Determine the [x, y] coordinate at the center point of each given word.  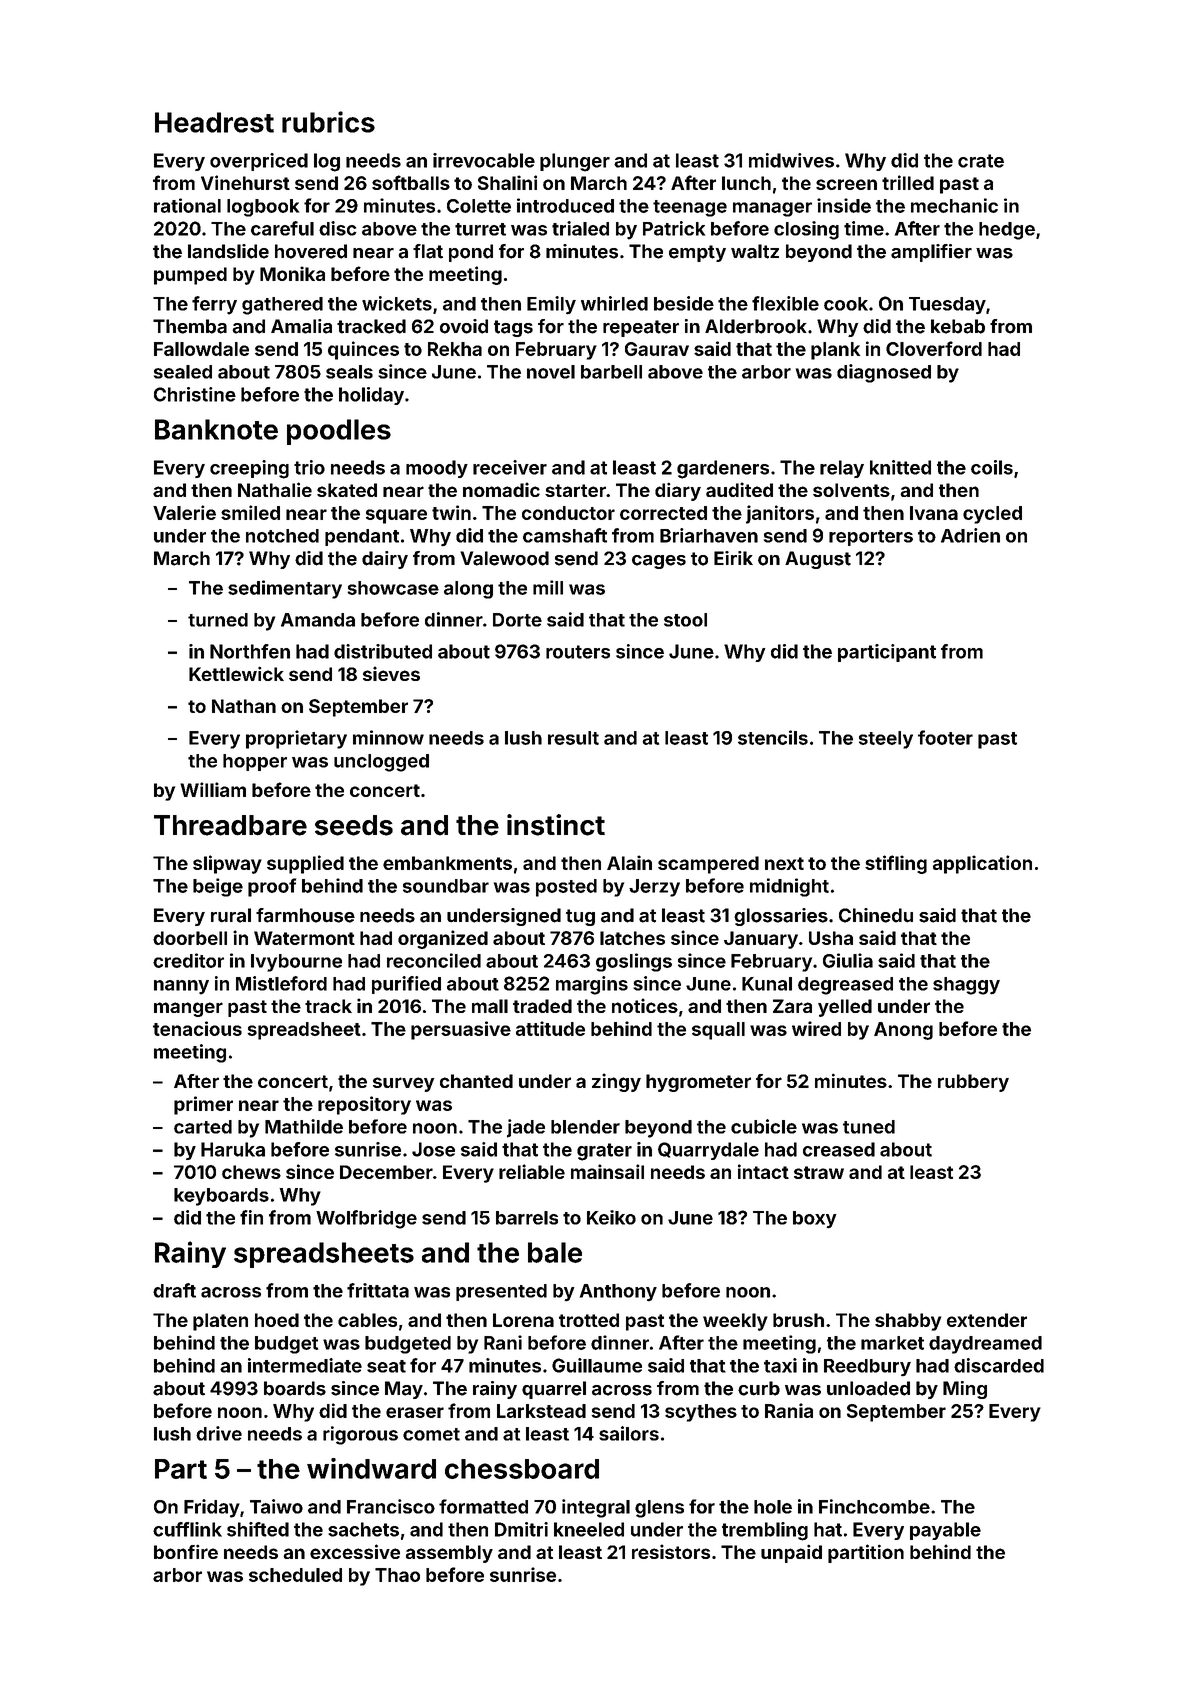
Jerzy [654, 888]
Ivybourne [296, 963]
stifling [896, 864]
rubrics [328, 122]
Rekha [455, 349]
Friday [212, 1508]
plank [835, 351]
